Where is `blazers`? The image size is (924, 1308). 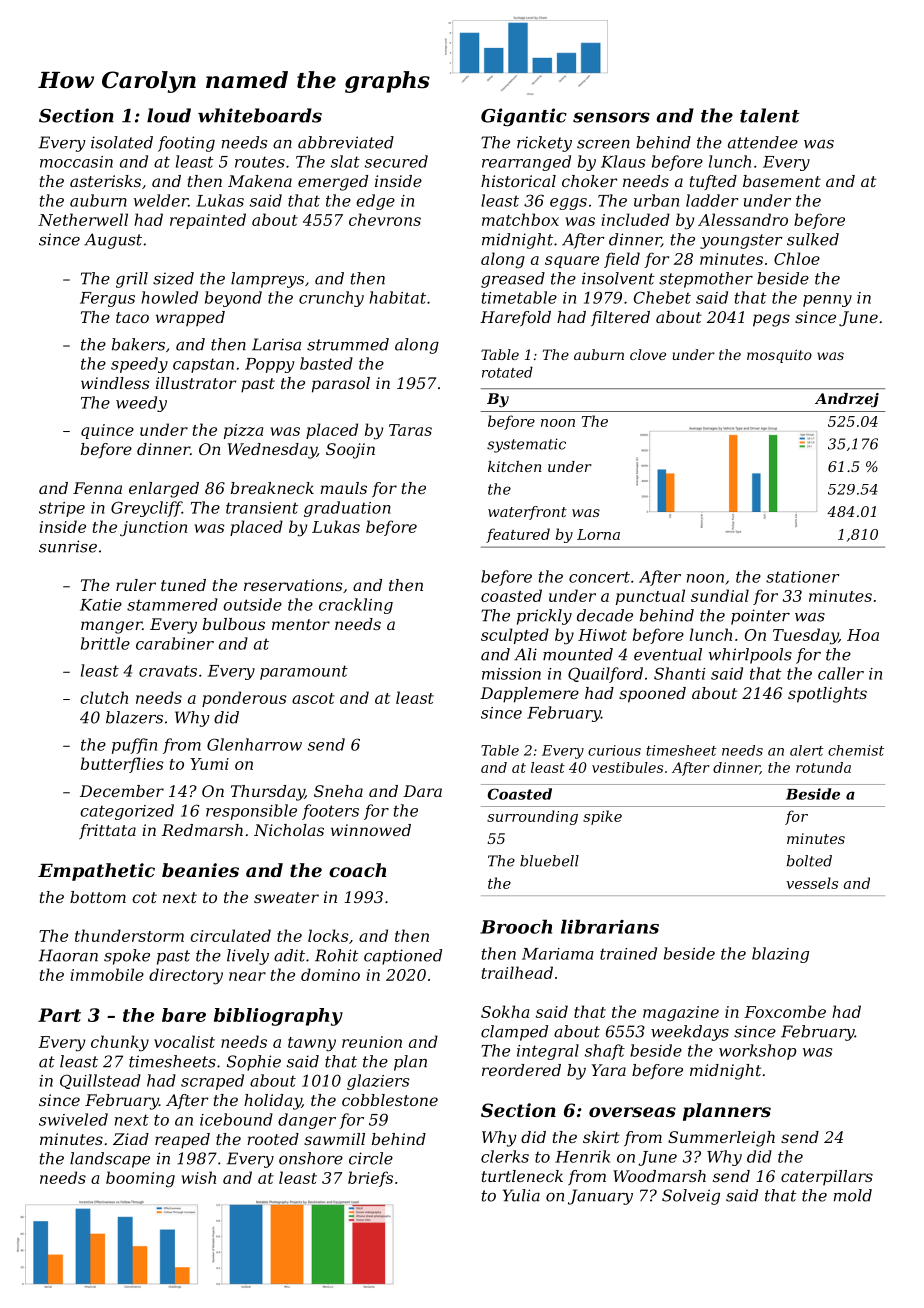 blazers is located at coordinates (134, 717).
